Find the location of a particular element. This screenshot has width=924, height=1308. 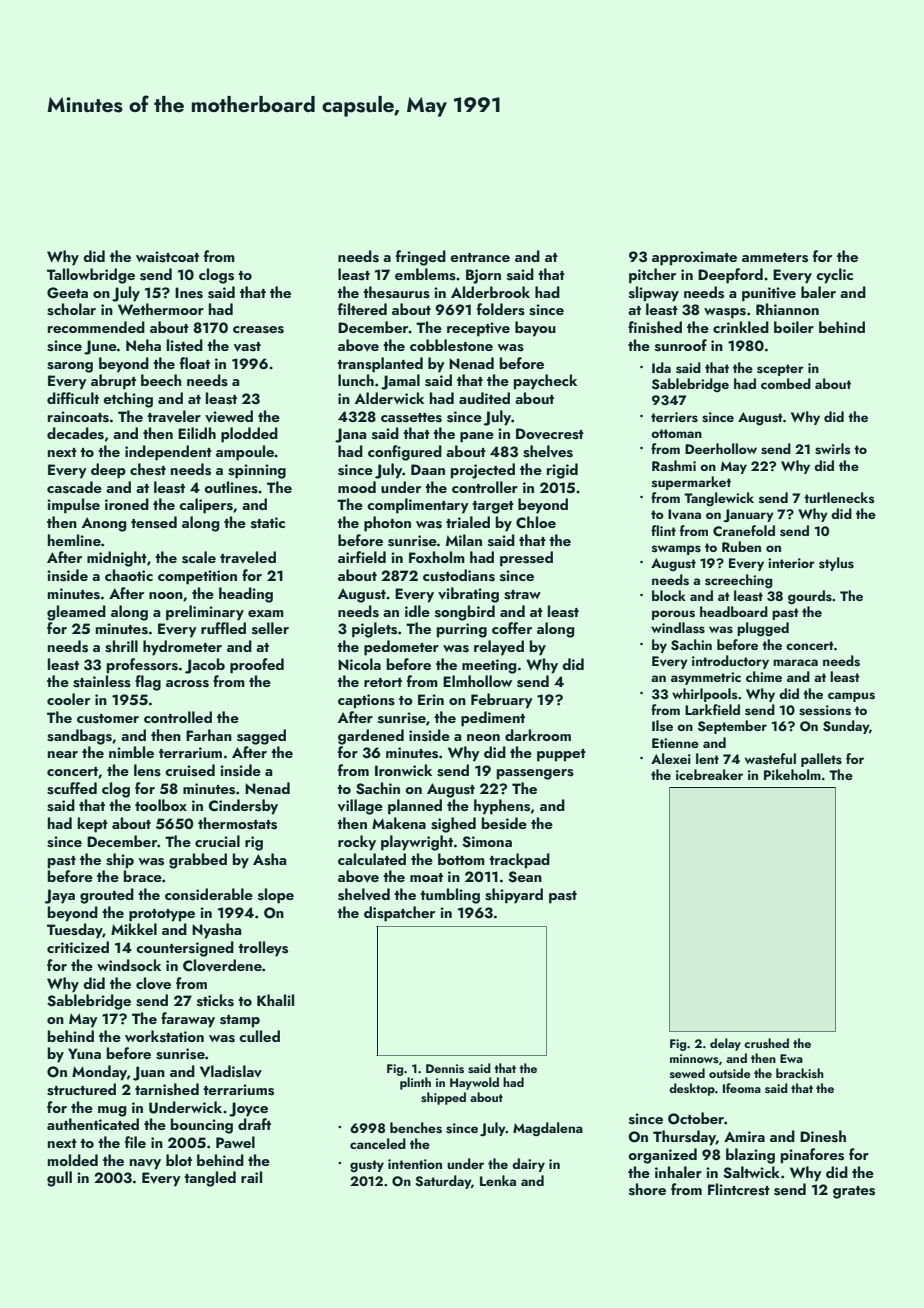

emblems is located at coordinates (425, 274).
